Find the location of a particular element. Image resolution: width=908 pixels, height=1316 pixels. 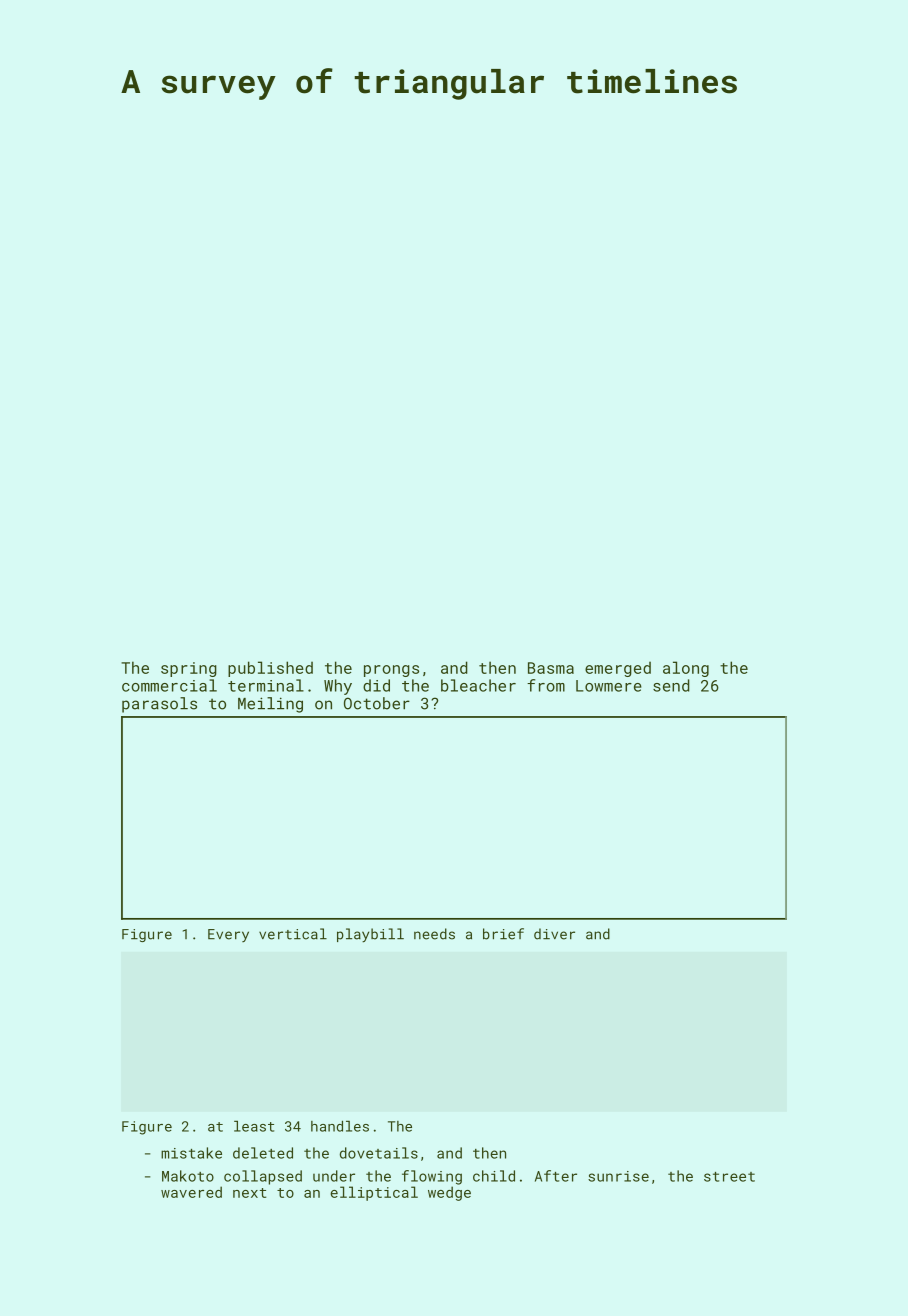

October is located at coordinates (377, 703).
